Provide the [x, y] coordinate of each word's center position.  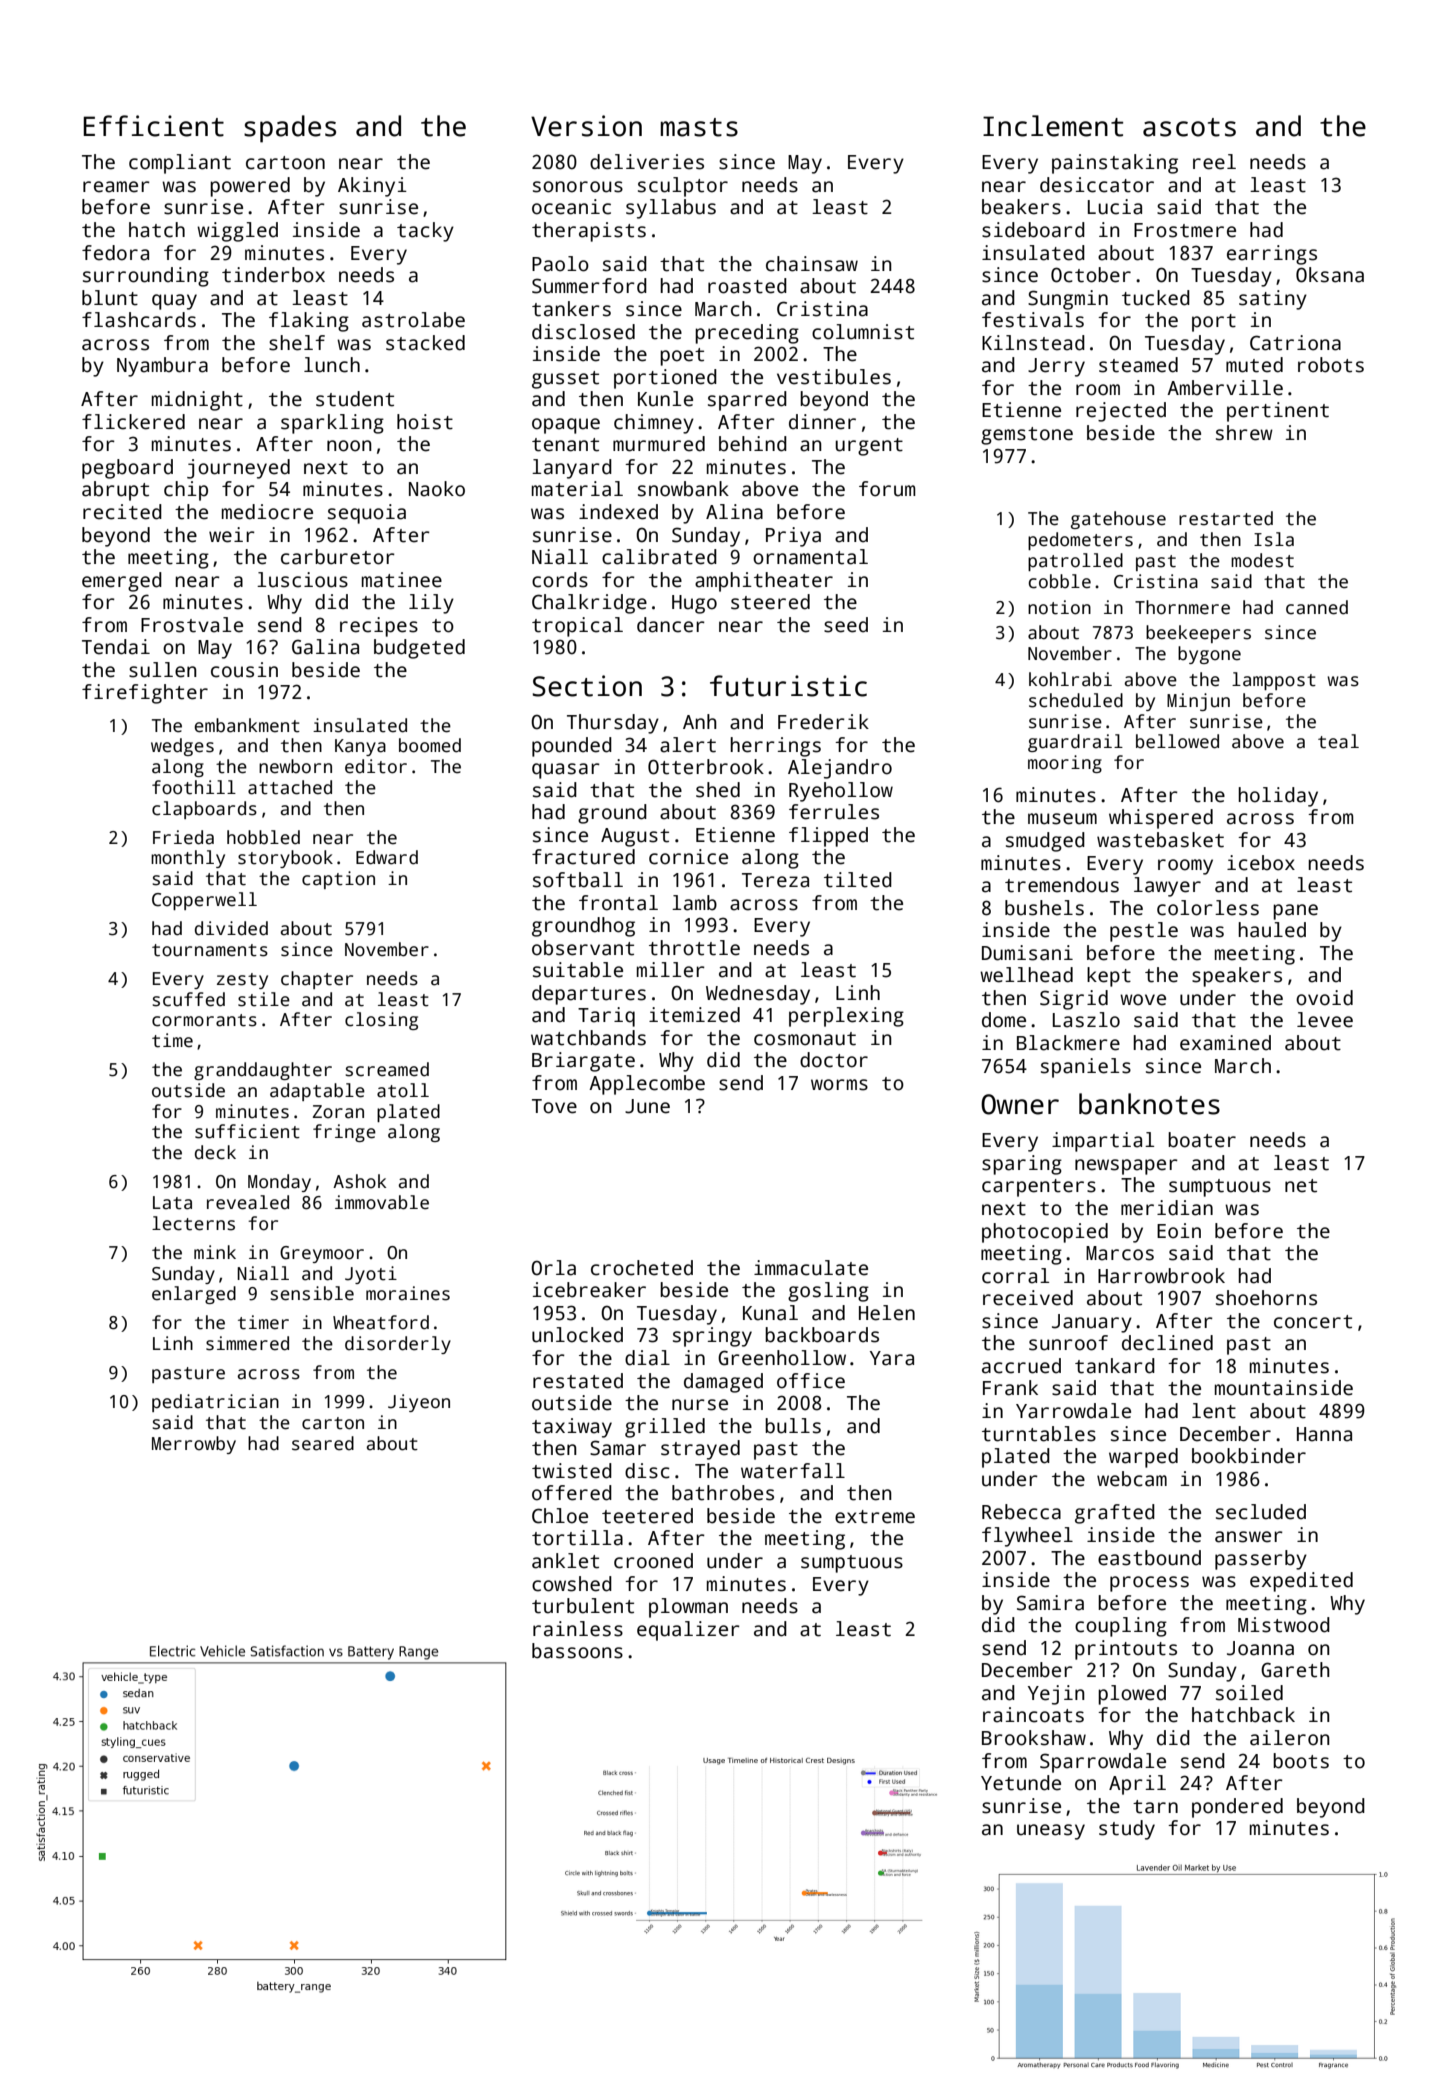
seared [323, 1443]
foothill [194, 787]
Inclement [1053, 126]
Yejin [1056, 1695]
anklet [565, 1561]
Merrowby [194, 1445]
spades [290, 129]
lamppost [1274, 681]
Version [586, 126]
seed [846, 625]
